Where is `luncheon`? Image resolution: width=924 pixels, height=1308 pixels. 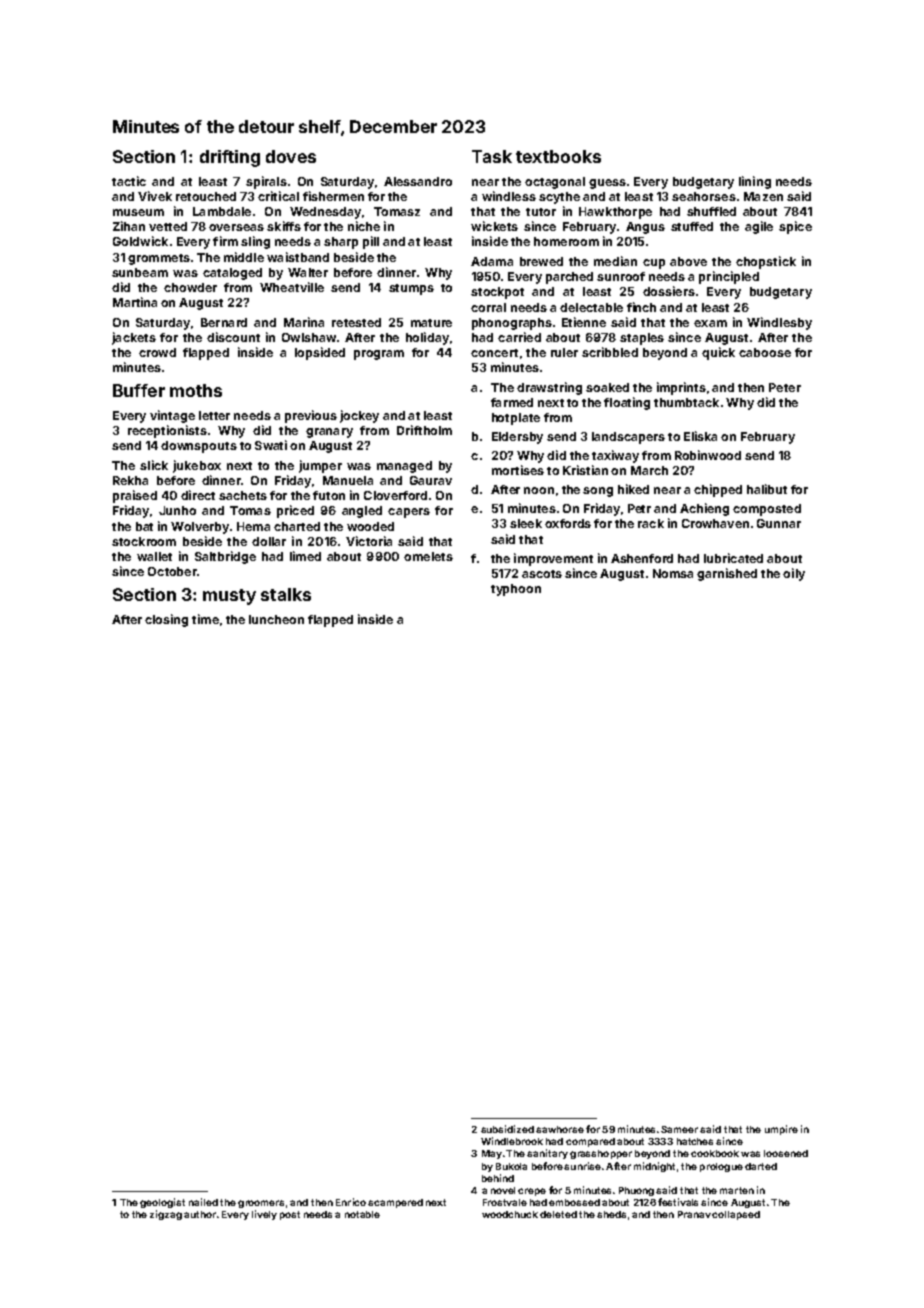
luncheon is located at coordinates (276, 619).
